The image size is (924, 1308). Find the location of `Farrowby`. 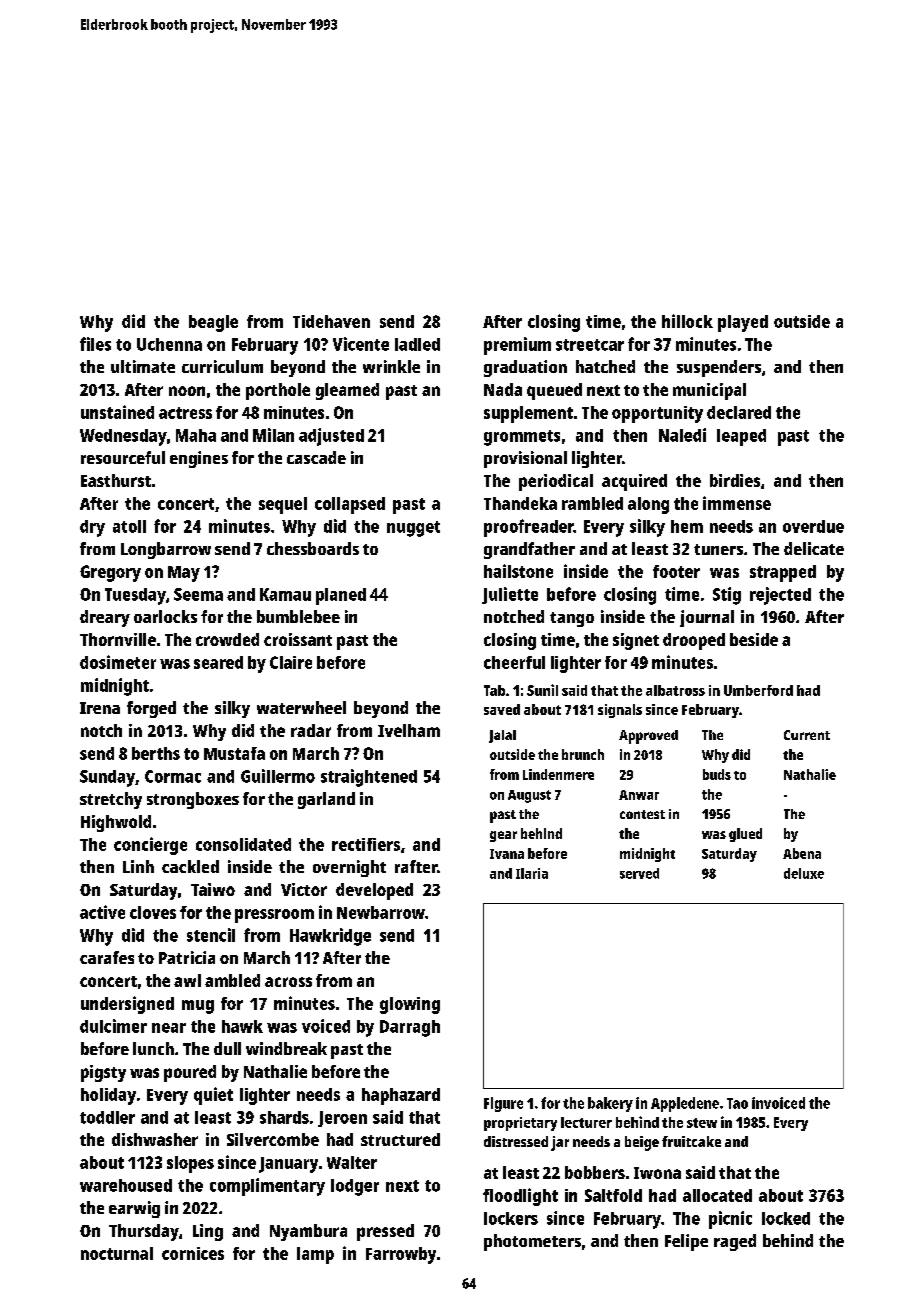

Farrowby is located at coordinates (401, 1255).
